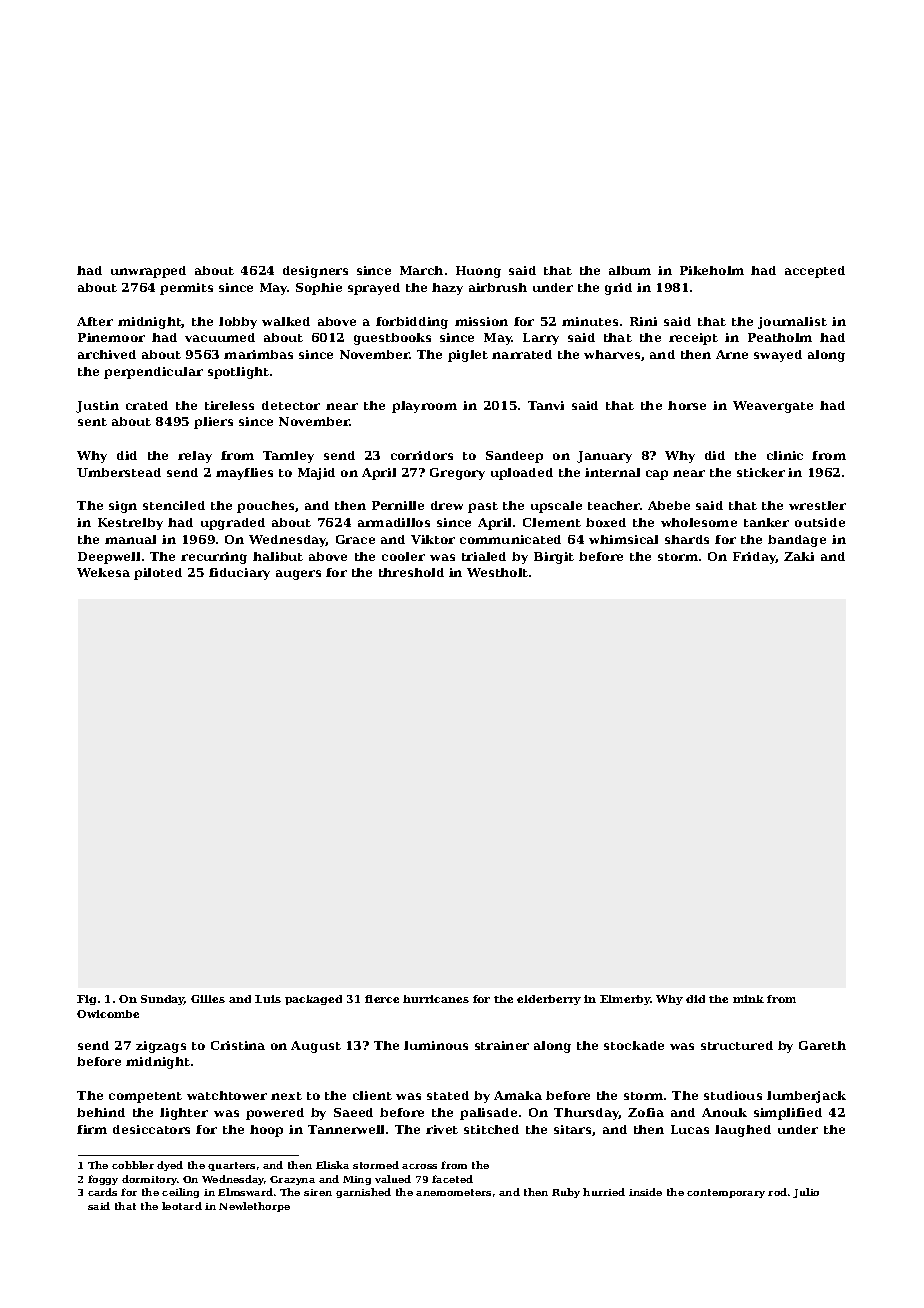  Describe the element at coordinates (319, 289) in the screenshot. I see `Sophie` at that location.
